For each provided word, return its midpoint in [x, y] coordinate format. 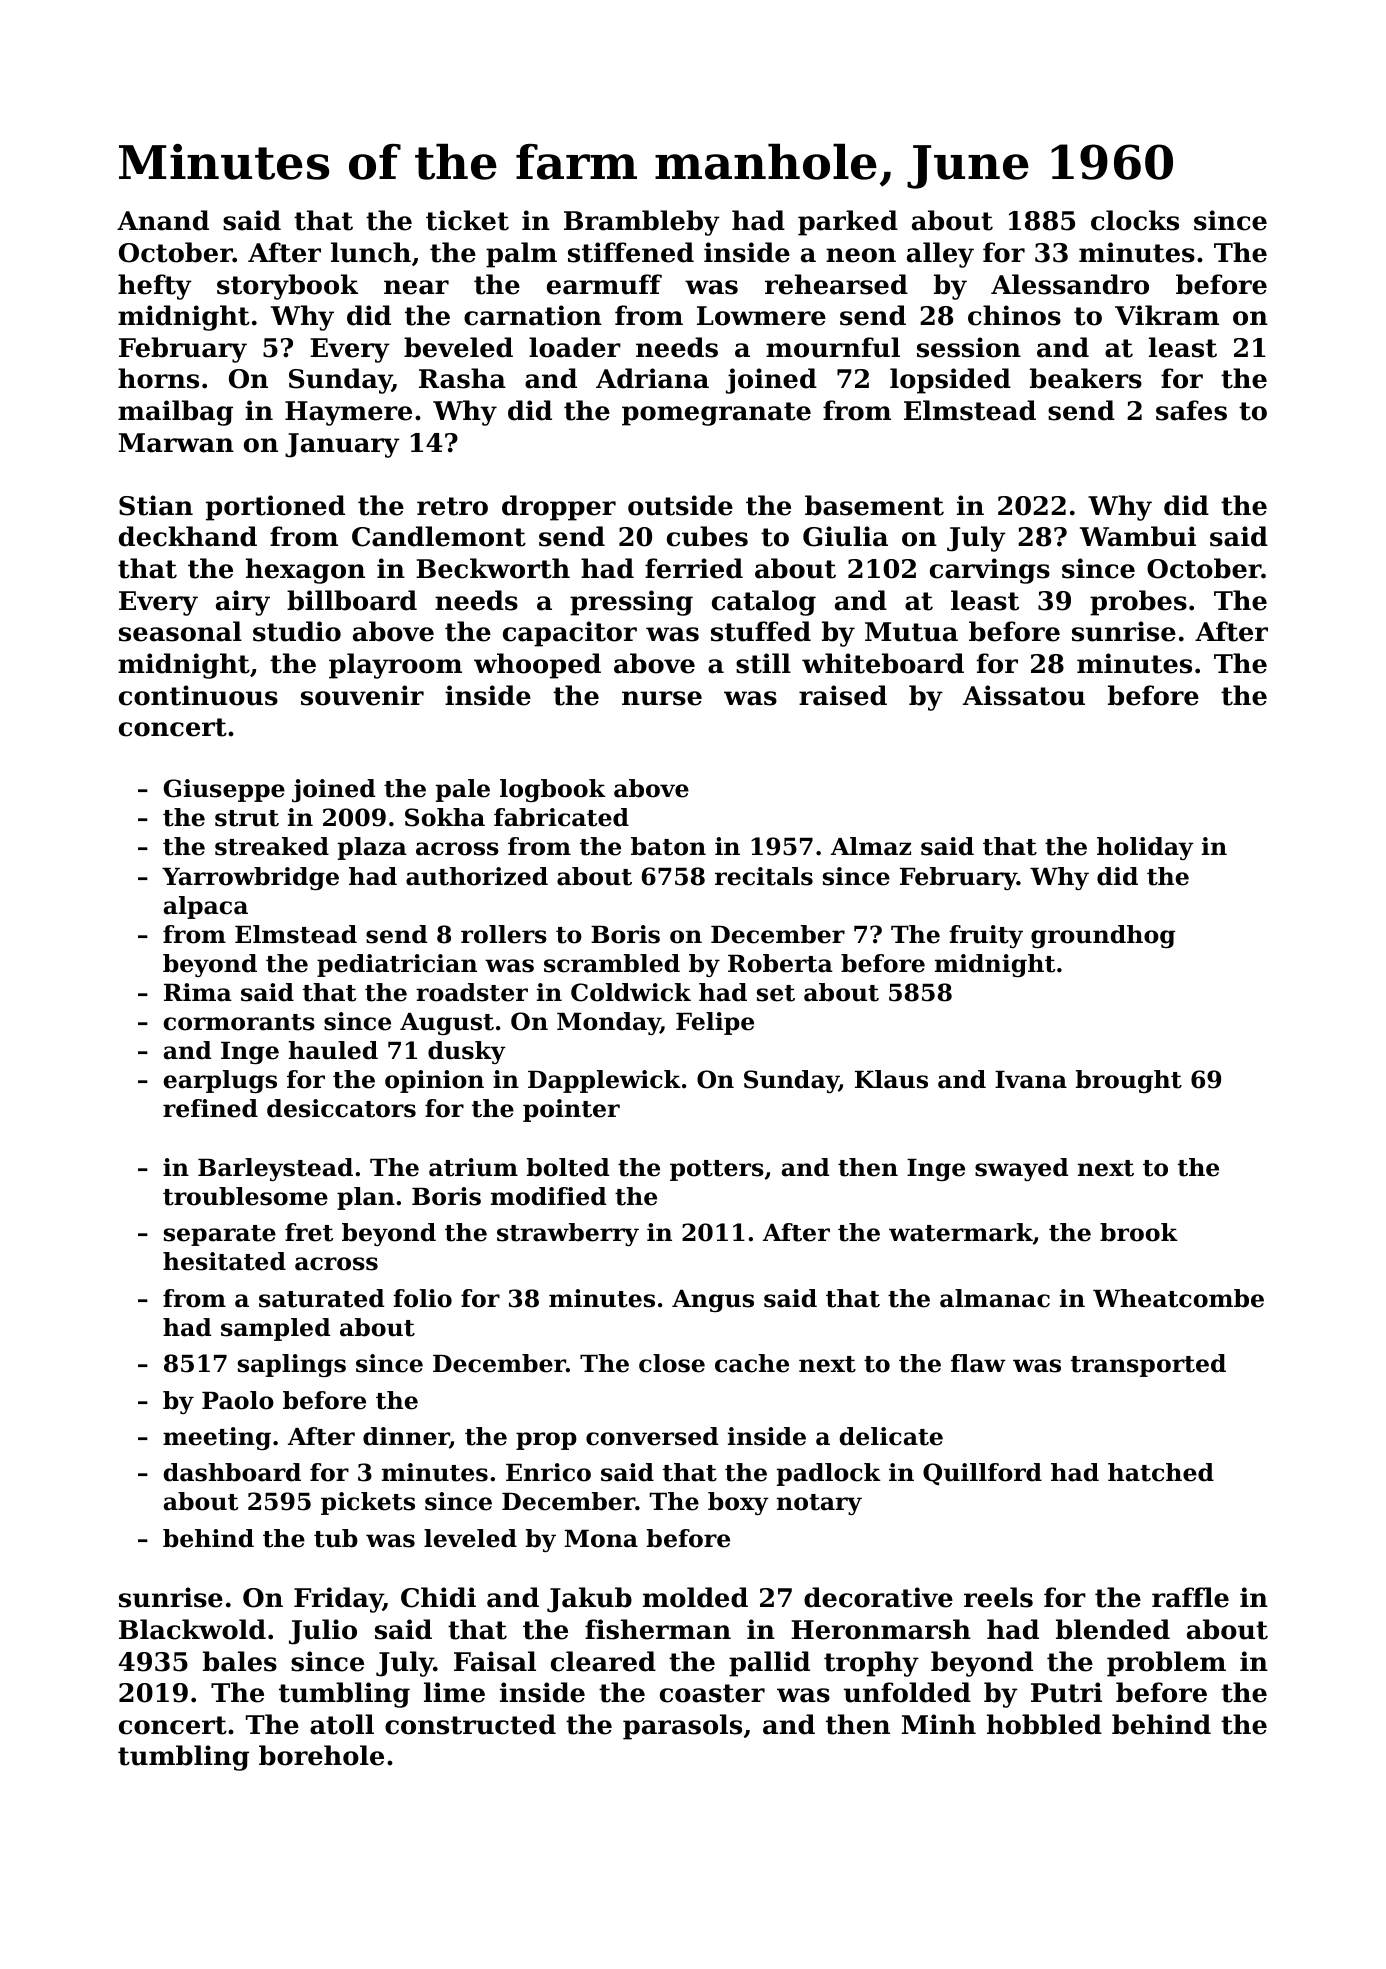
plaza [372, 848]
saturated [321, 1298]
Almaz [871, 846]
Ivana [1031, 1080]
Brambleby [642, 223]
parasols [682, 1727]
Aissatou [1024, 695]
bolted [568, 1167]
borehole [321, 1755]
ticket [467, 220]
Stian [156, 505]
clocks [1135, 220]
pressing [631, 603]
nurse [662, 698]
